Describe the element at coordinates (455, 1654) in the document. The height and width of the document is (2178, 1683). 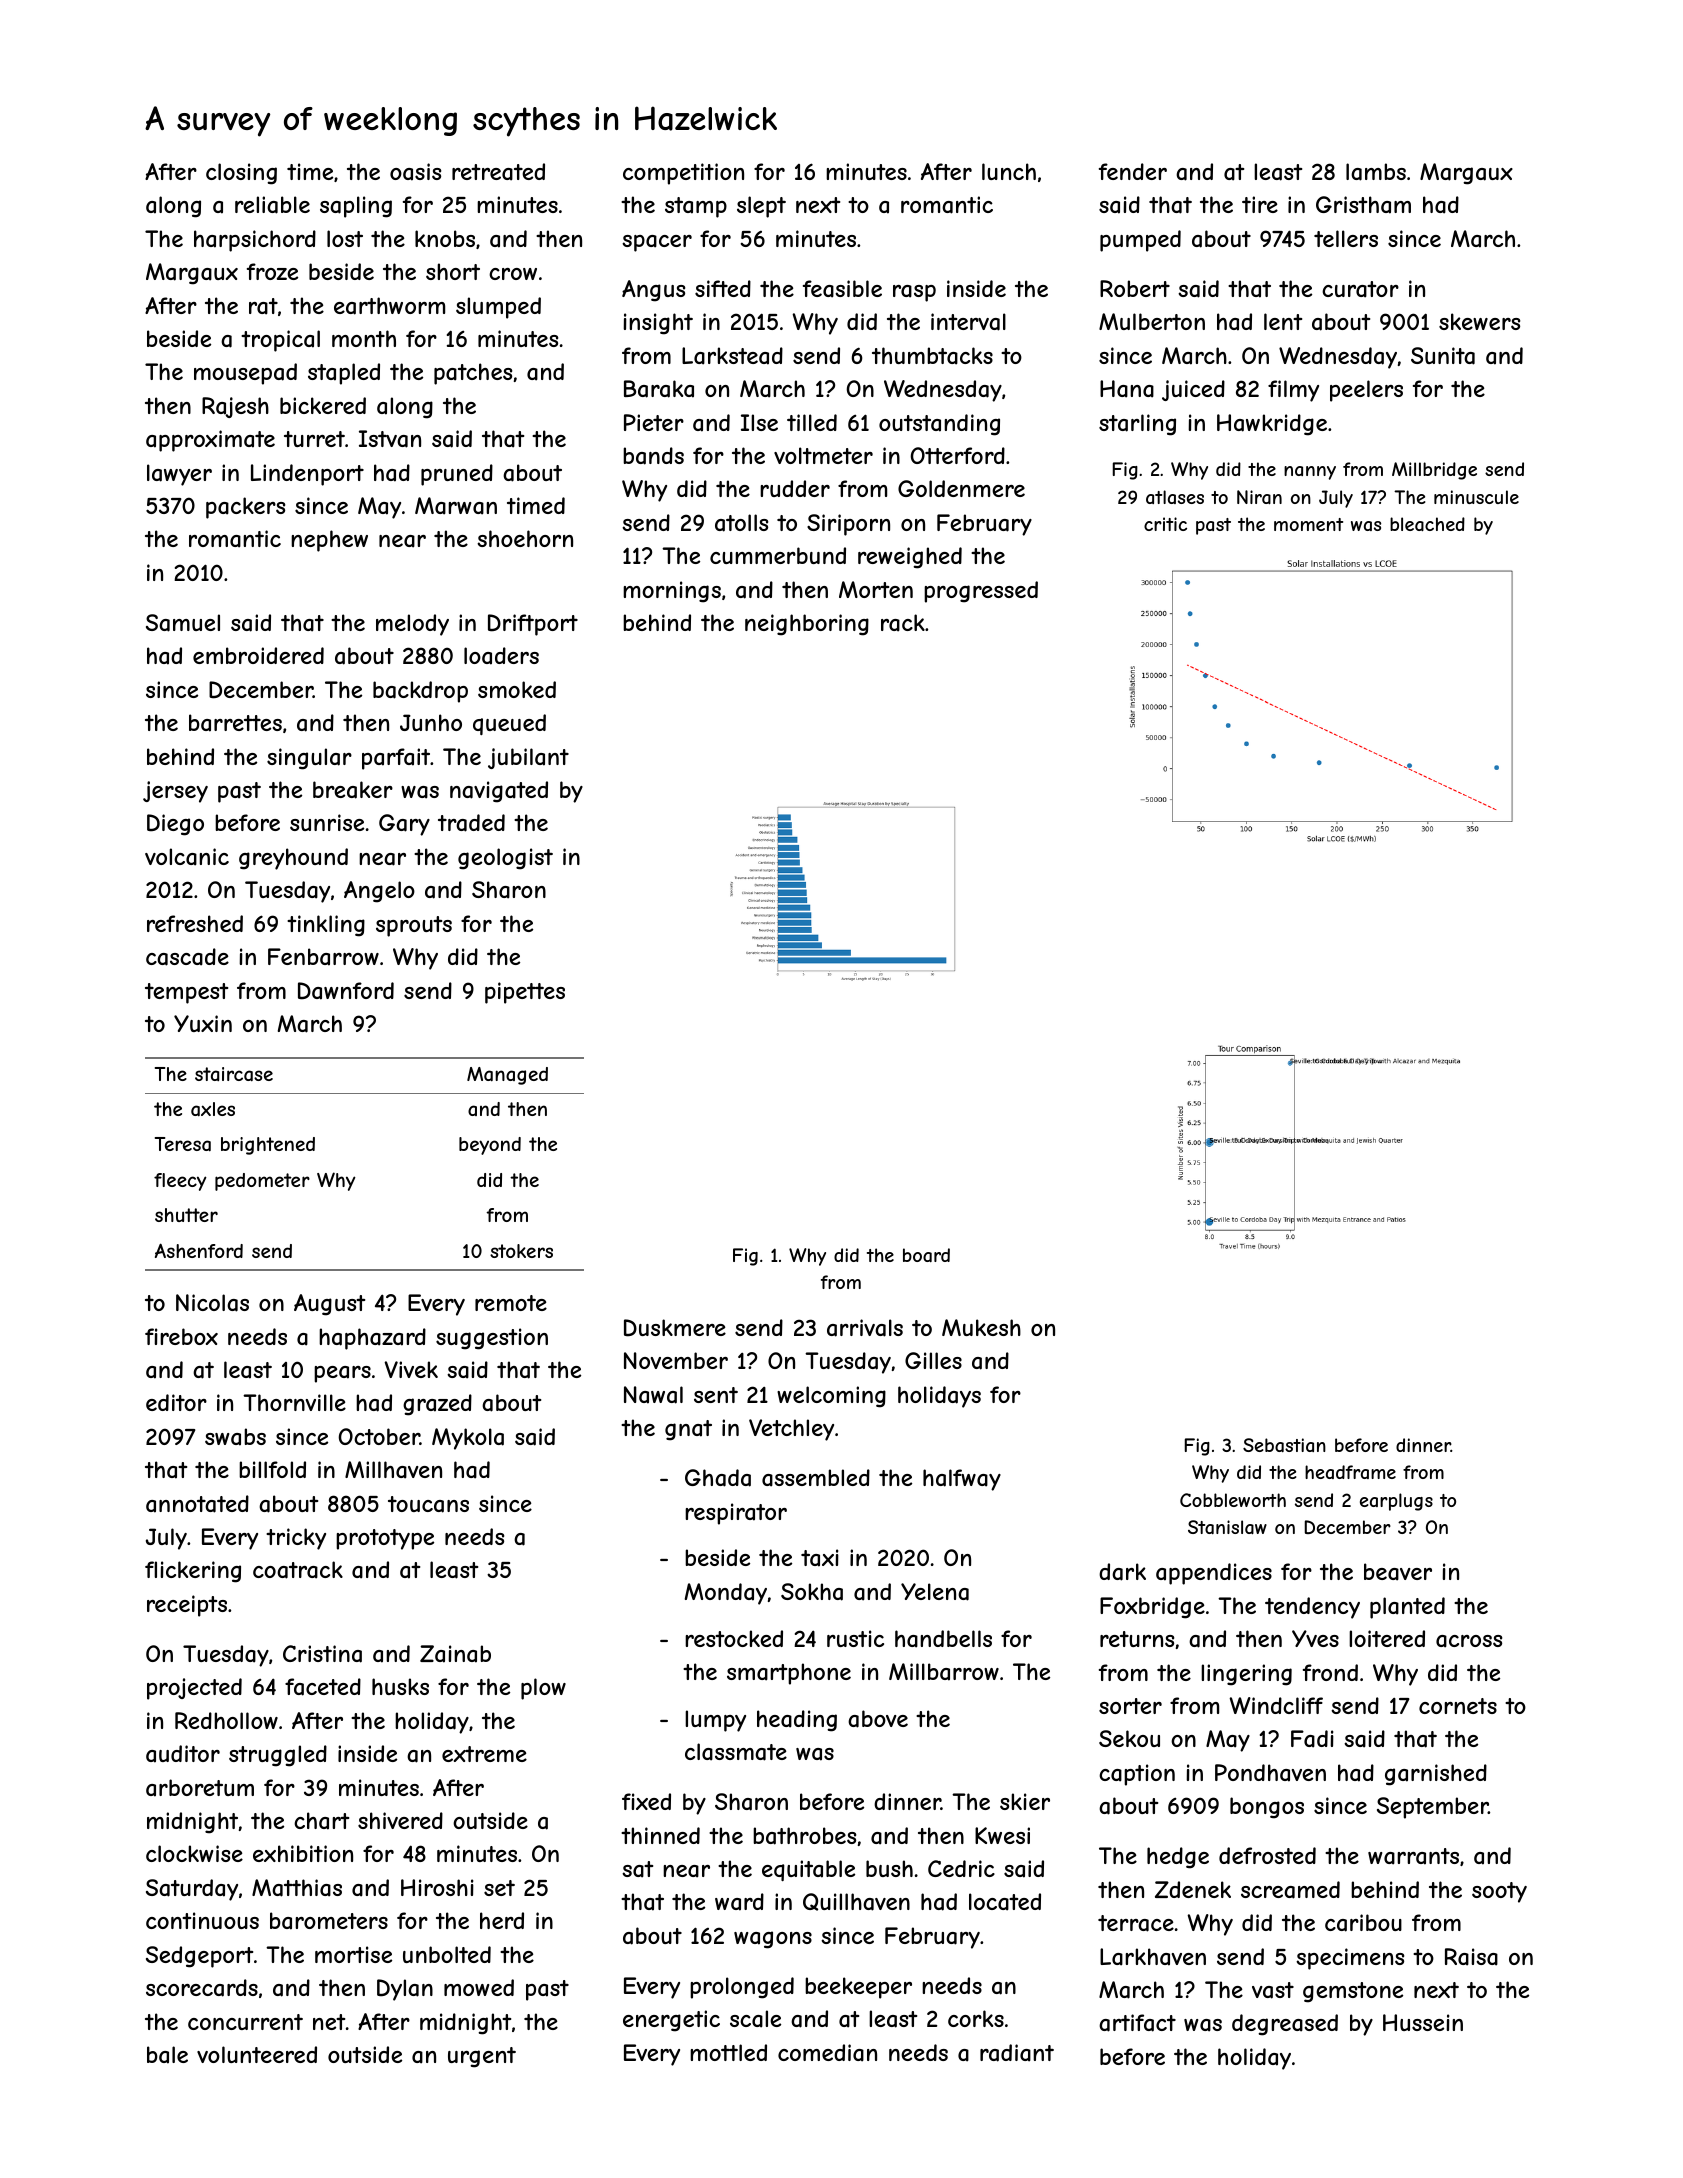
I see `Zainab` at that location.
